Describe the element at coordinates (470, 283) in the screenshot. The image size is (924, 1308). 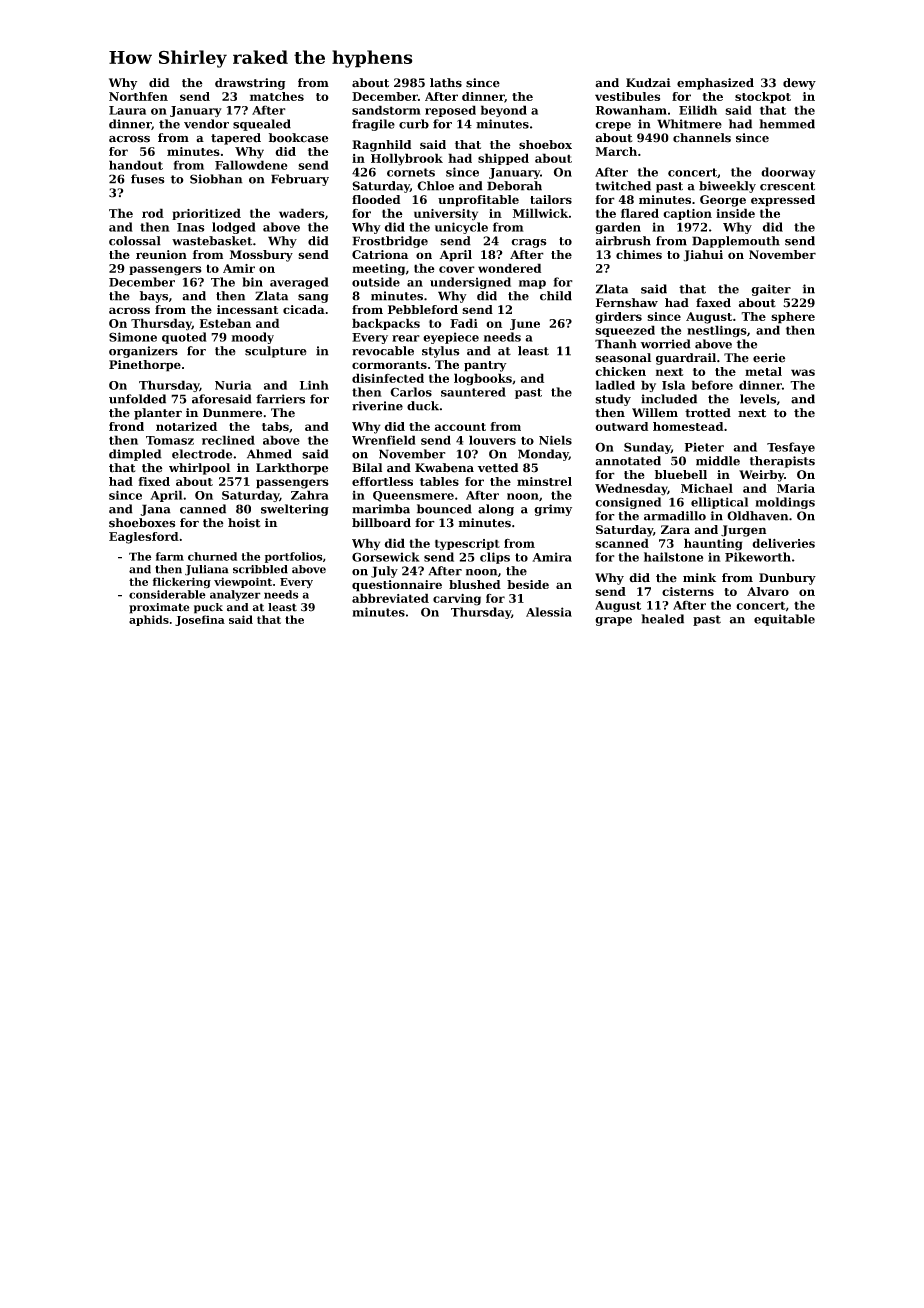
I see `undersigned` at that location.
